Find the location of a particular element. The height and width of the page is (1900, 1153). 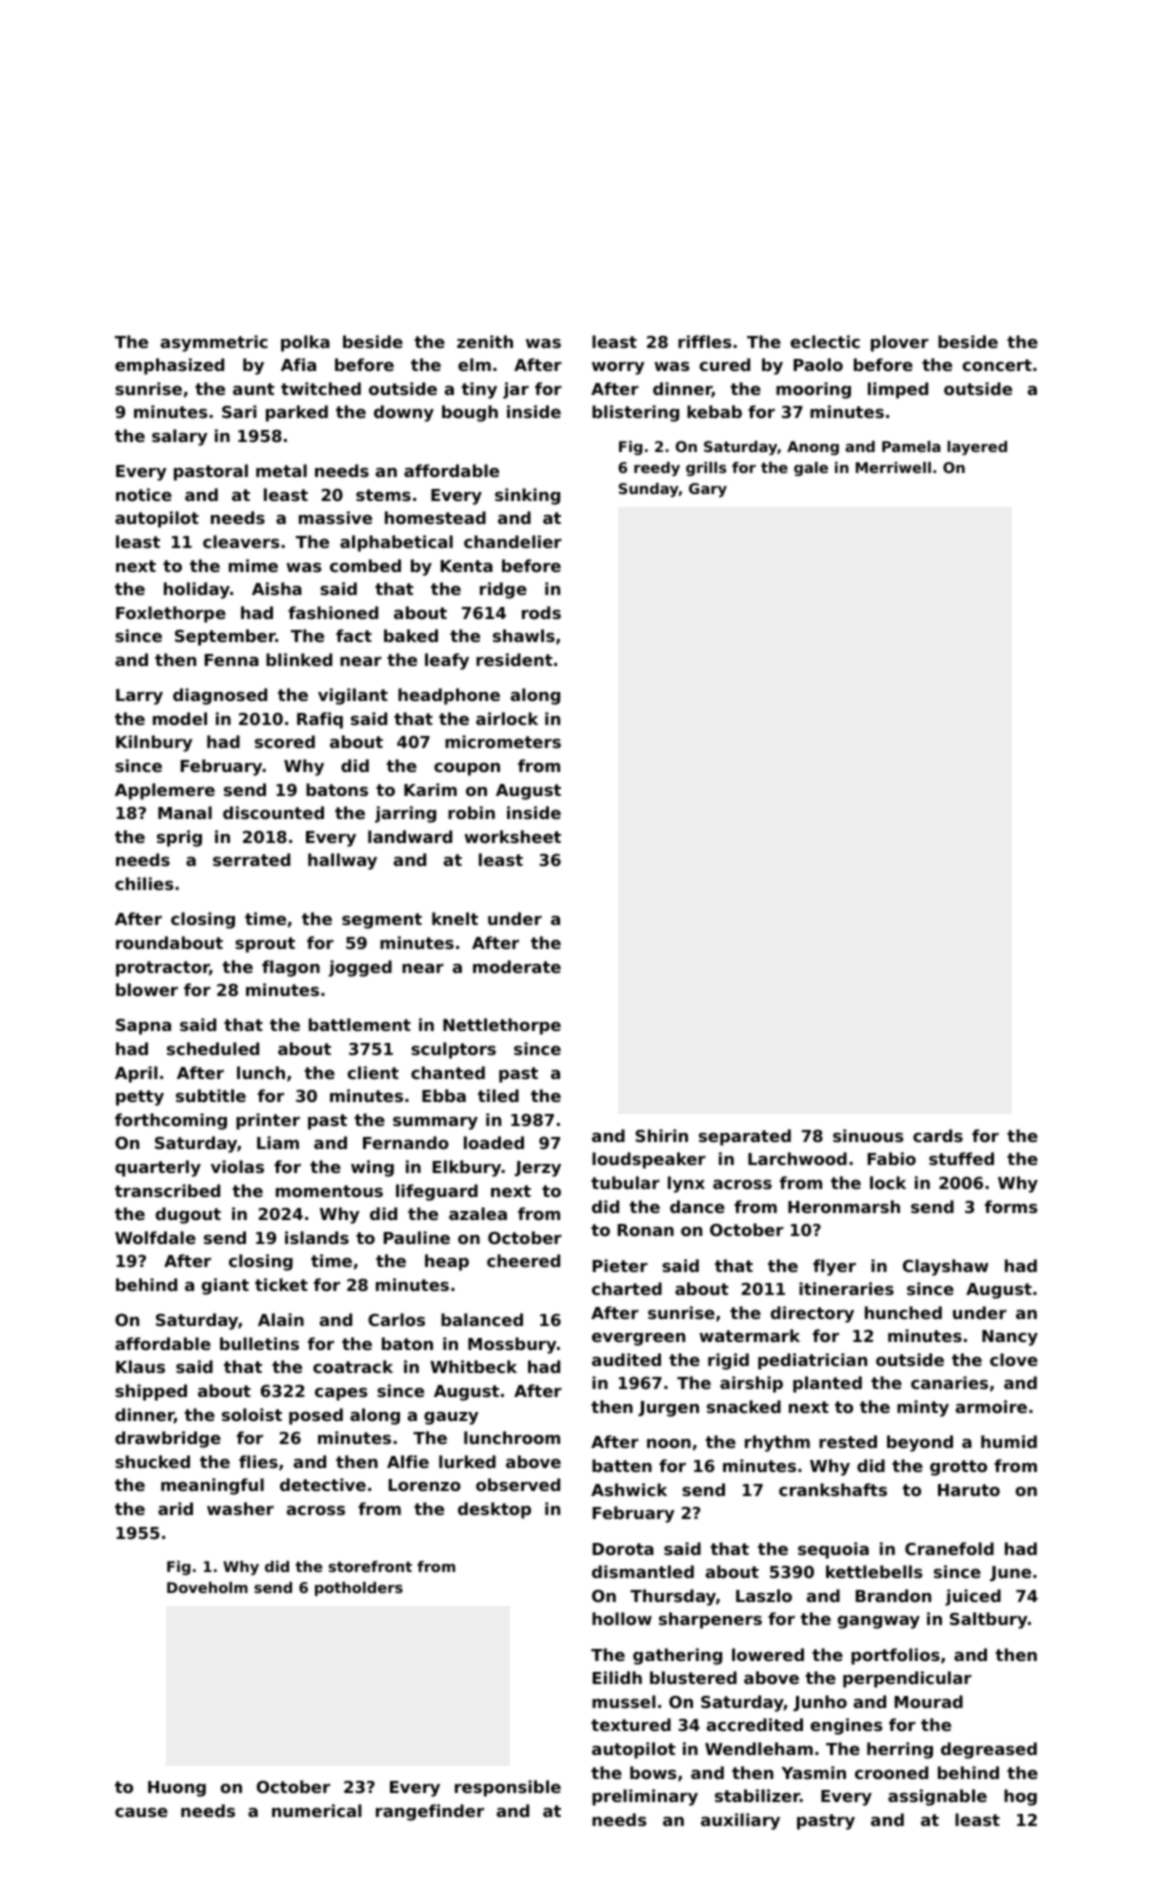

auxiliary is located at coordinates (740, 1821).
